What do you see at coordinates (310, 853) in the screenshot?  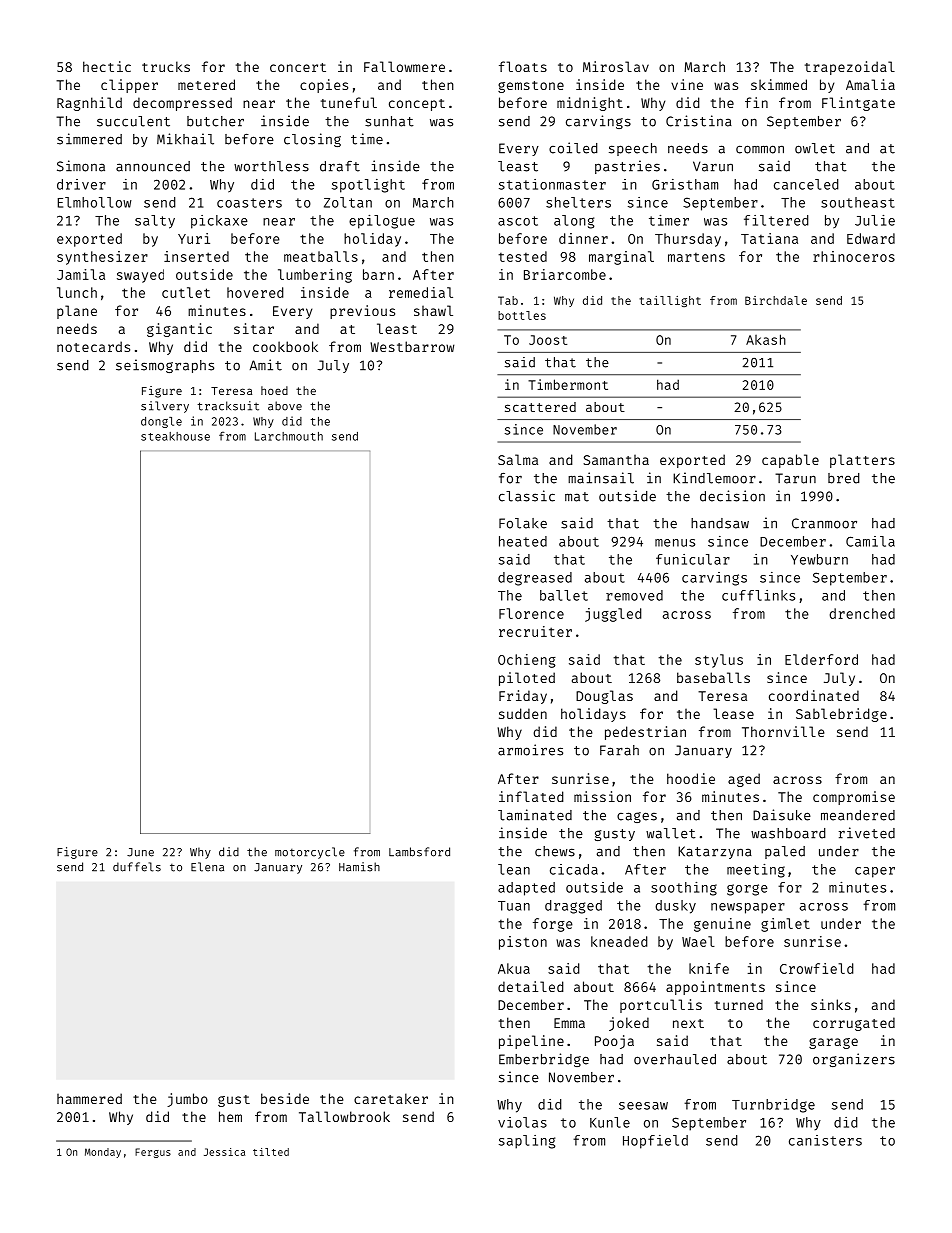 I see `motorcycle` at bounding box center [310, 853].
